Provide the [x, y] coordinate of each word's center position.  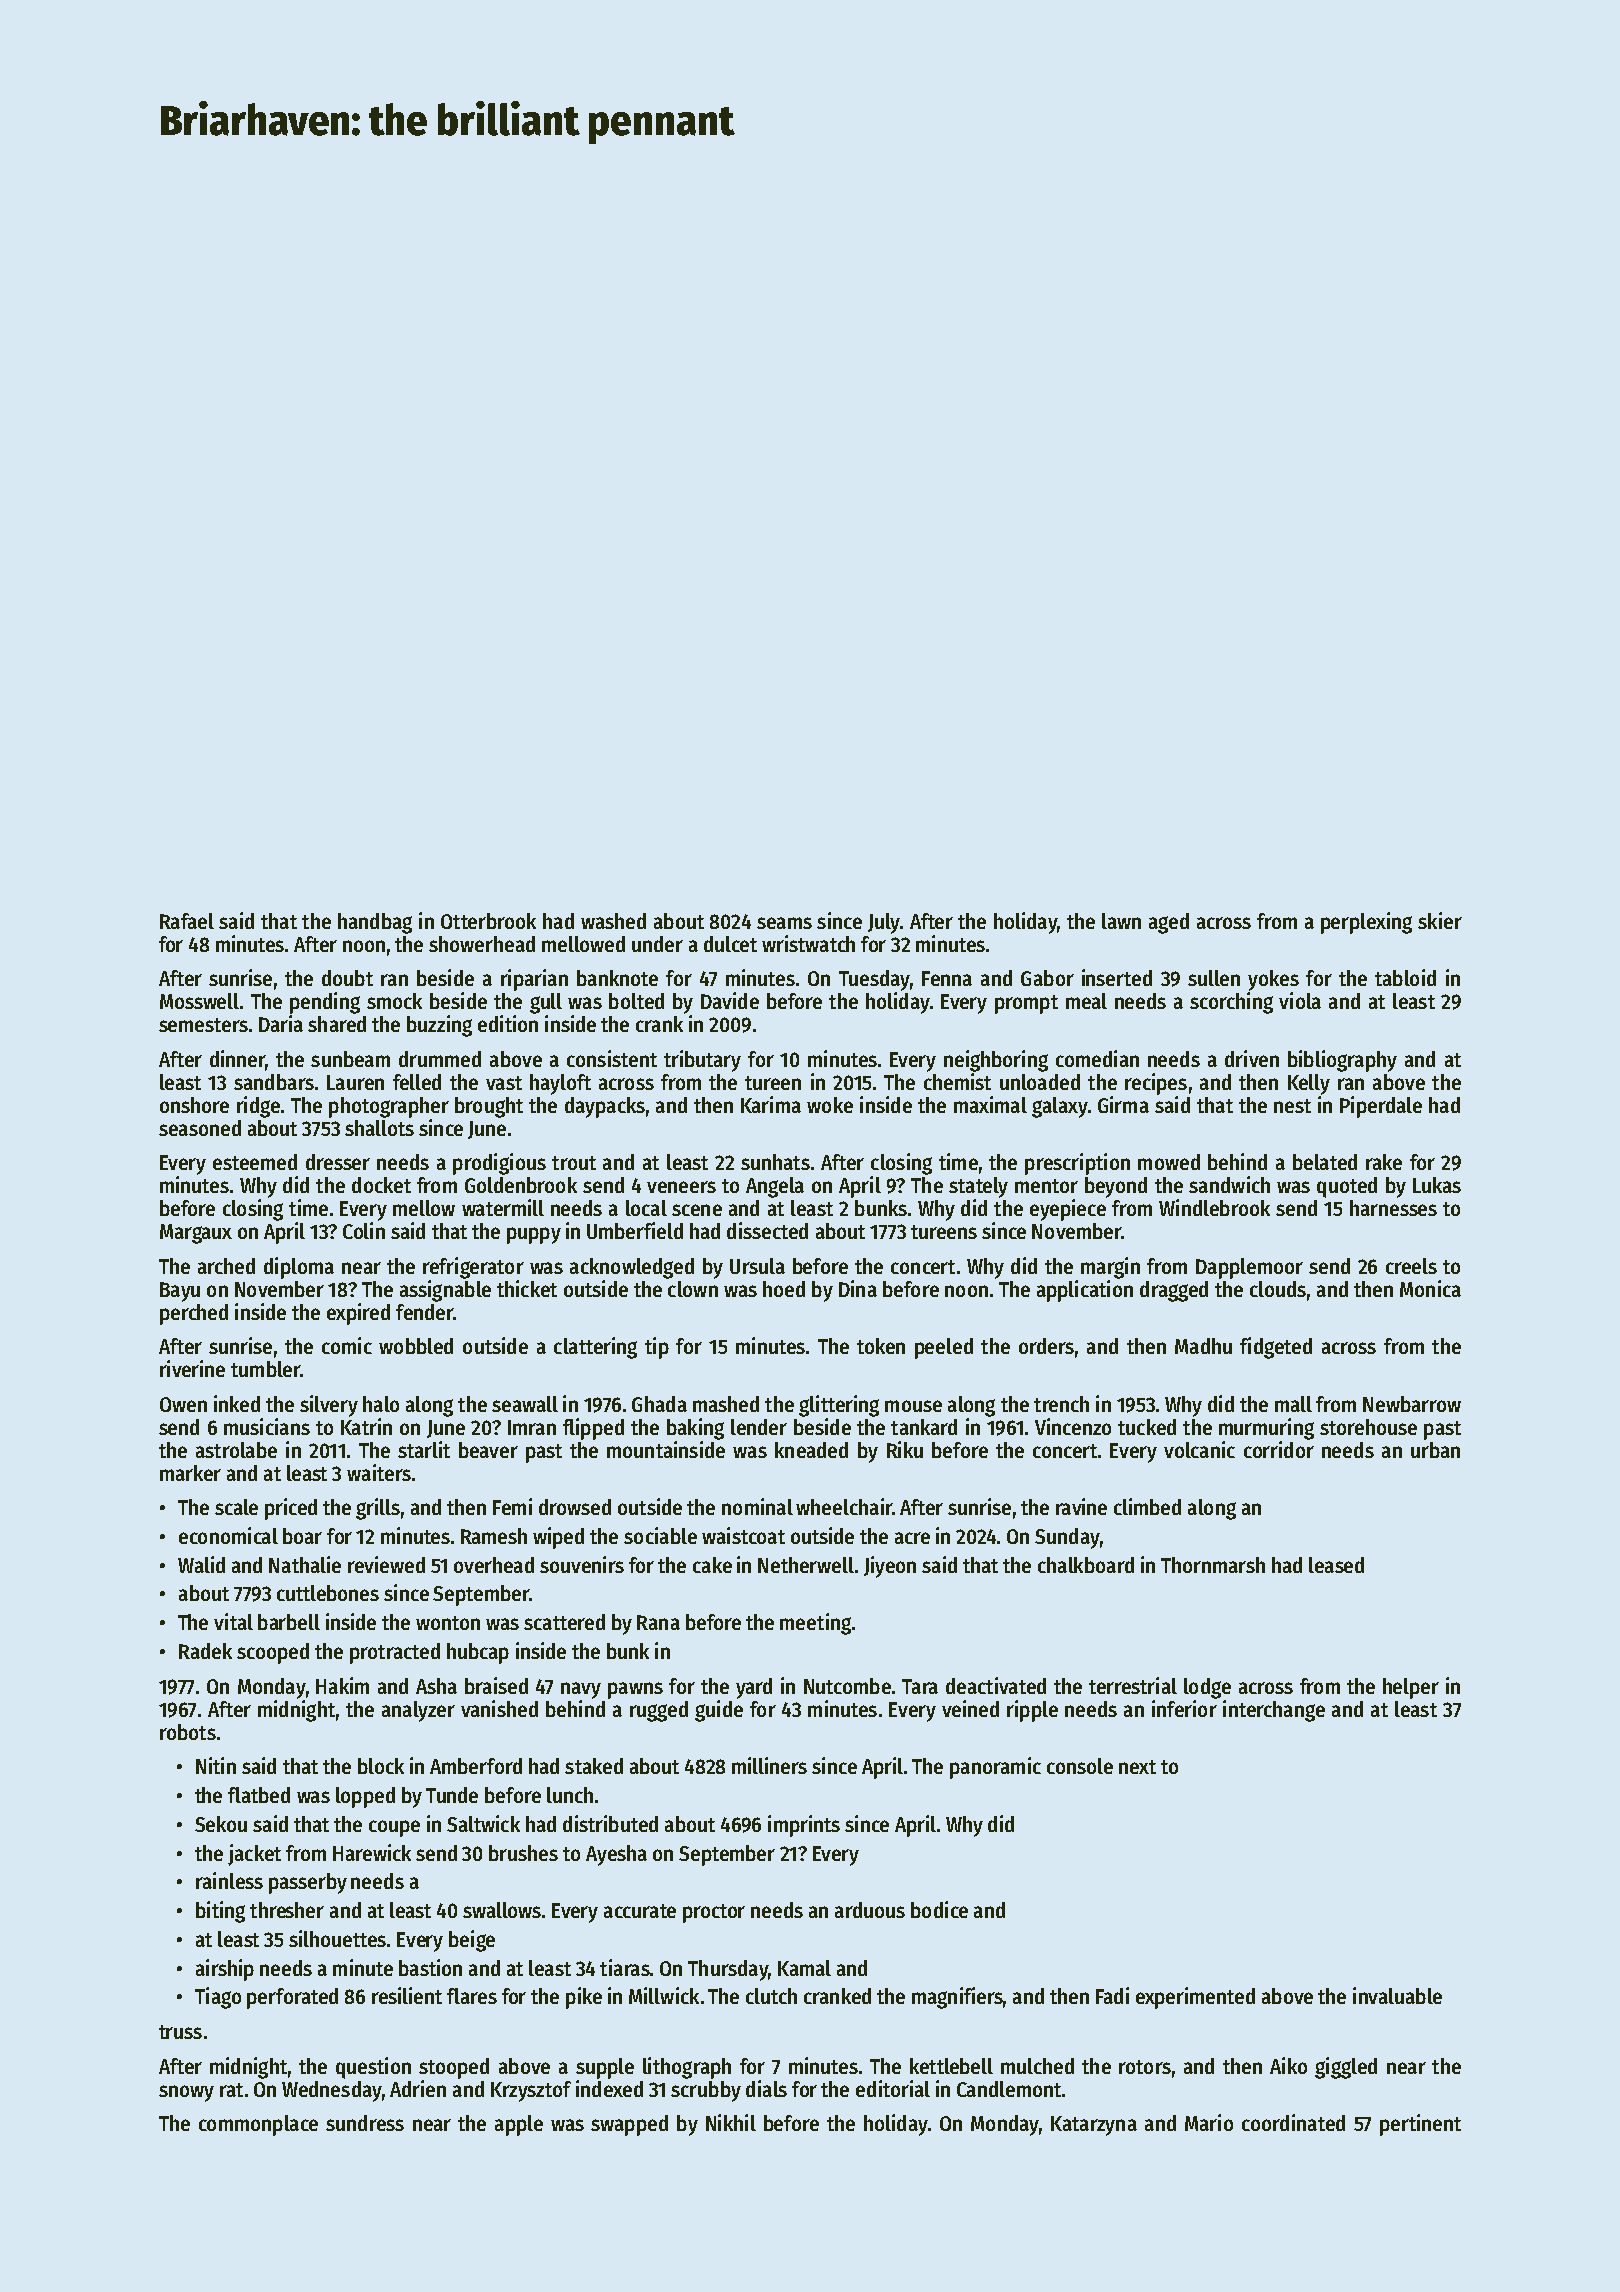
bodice [939, 1909]
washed [613, 921]
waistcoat [743, 1535]
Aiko [1288, 2065]
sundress [365, 2123]
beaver [488, 1450]
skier [1440, 920]
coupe [394, 1828]
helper [1411, 1688]
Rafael [187, 921]
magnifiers [957, 1998]
